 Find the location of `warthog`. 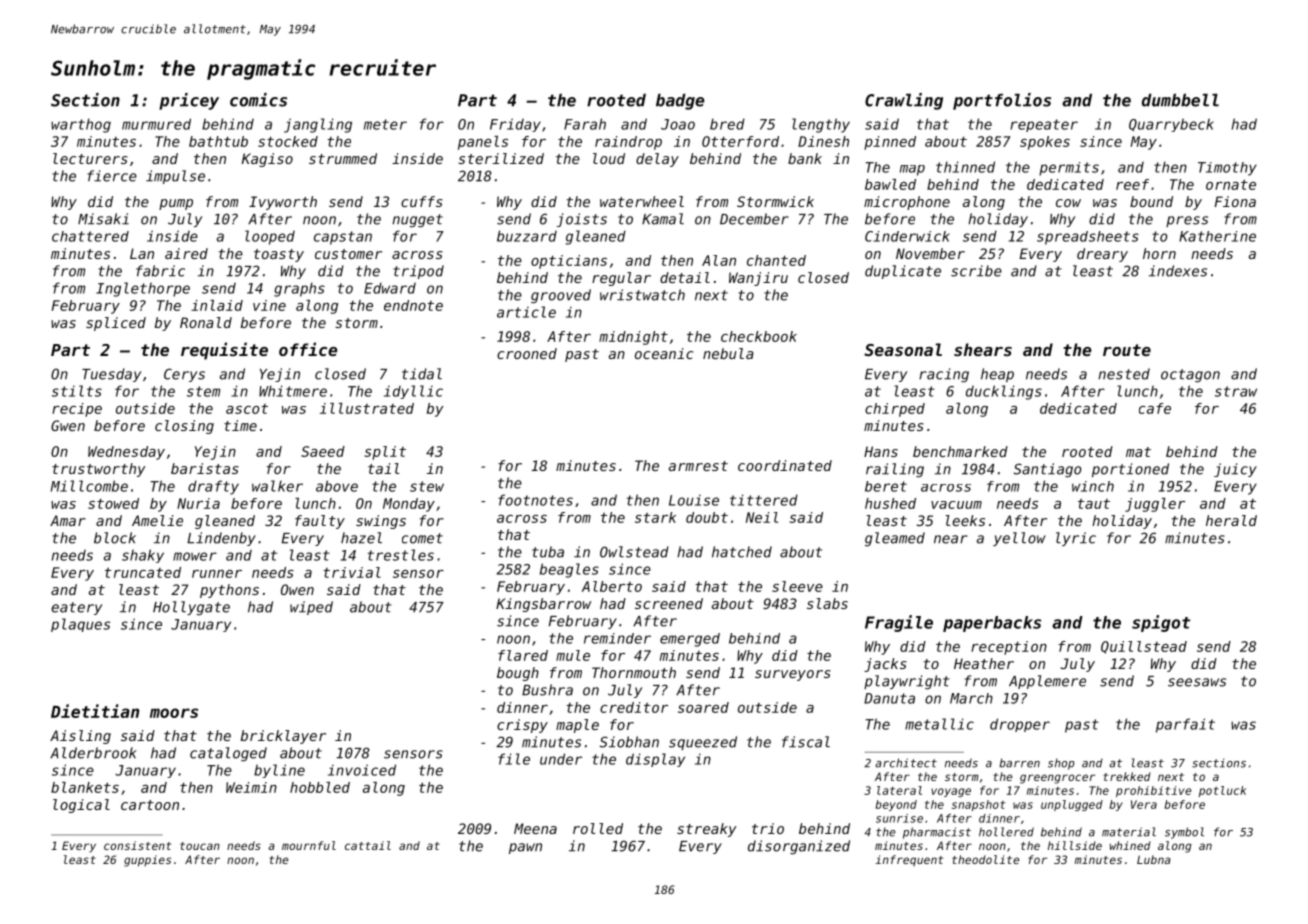

warthog is located at coordinates (81, 125).
